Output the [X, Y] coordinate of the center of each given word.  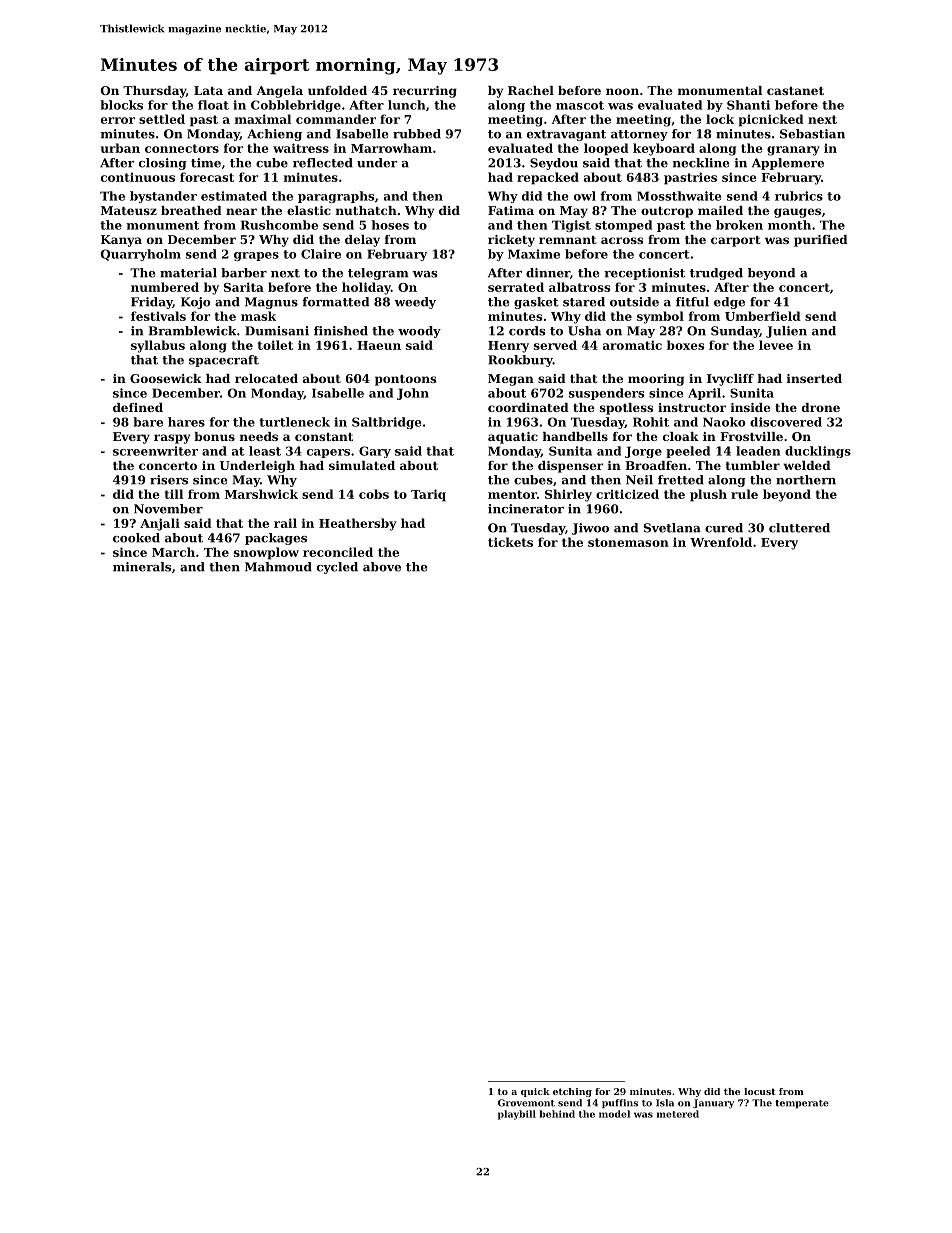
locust [760, 1091]
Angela [280, 92]
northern [806, 480]
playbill [517, 1115]
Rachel [531, 90]
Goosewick [166, 378]
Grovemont [526, 1103]
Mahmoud [278, 567]
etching [572, 1092]
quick [535, 1092]
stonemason [628, 542]
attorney [639, 135]
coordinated [528, 407]
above [382, 567]
